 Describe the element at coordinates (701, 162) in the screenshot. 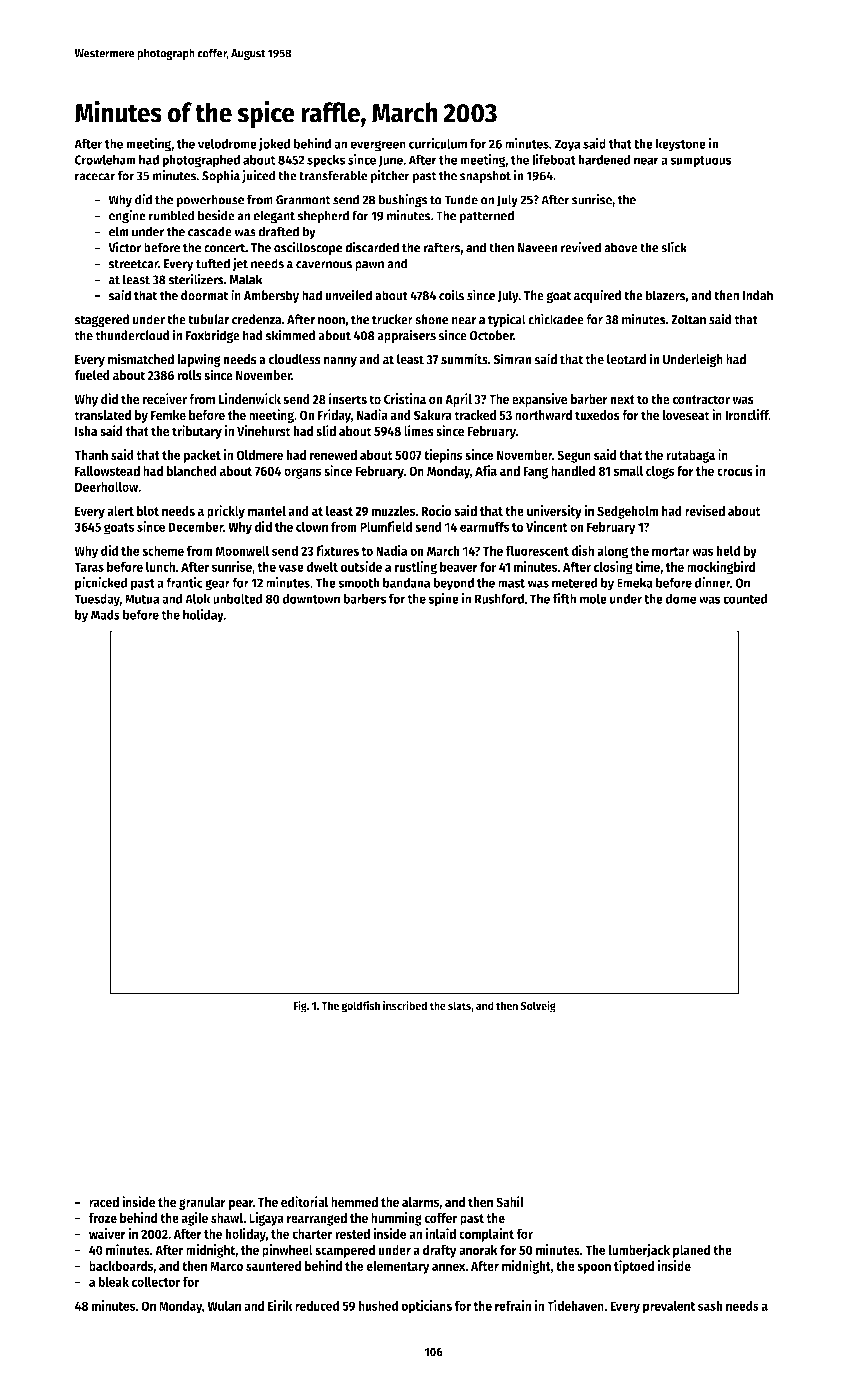

I see `sumptuous` at that location.
